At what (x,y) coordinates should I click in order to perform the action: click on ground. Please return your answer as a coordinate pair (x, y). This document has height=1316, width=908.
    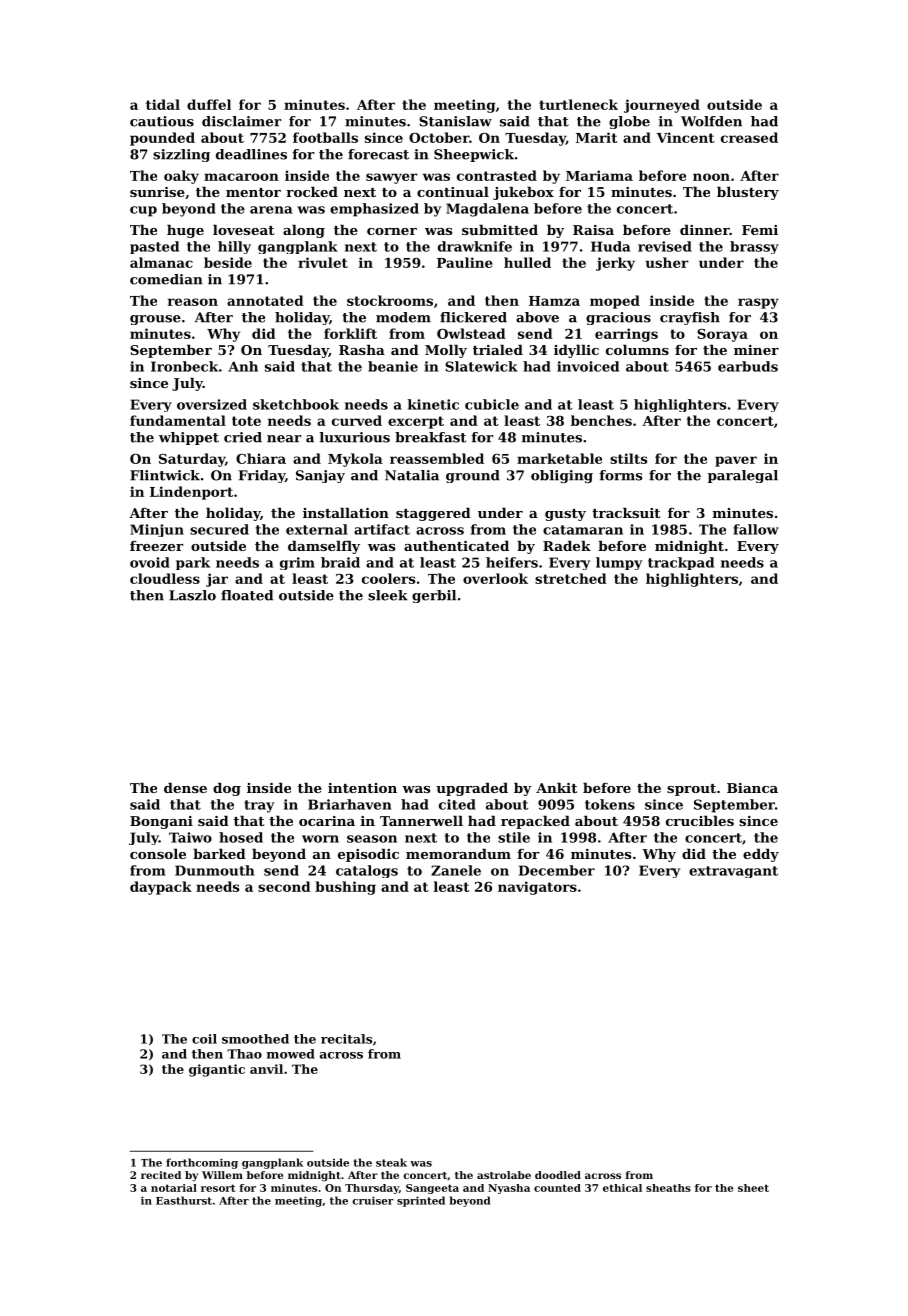
    Looking at the image, I should click on (473, 476).
